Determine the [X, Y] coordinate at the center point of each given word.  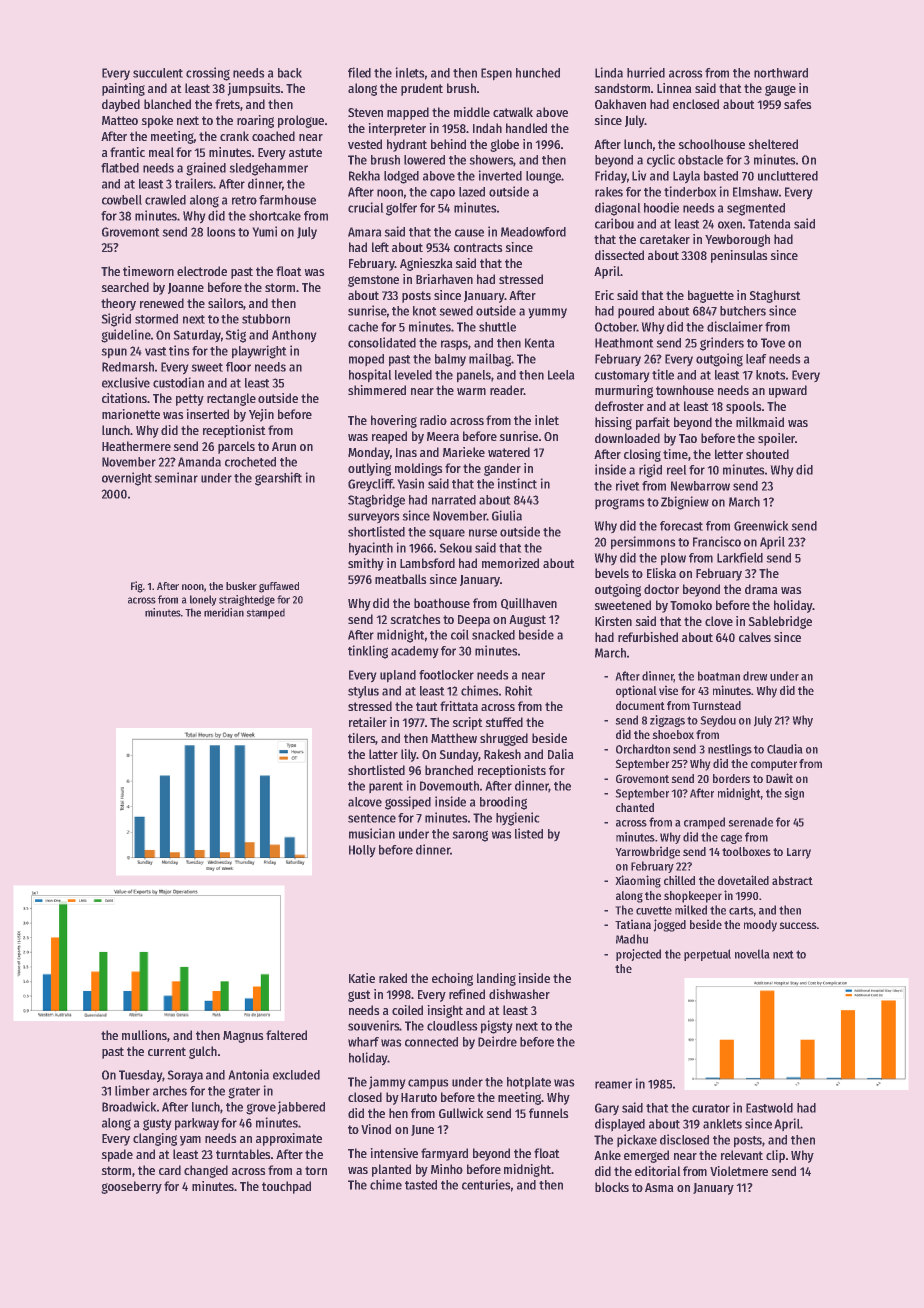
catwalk [513, 112]
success [798, 925]
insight [445, 1011]
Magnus [243, 1037]
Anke [607, 1155]
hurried [646, 72]
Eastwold [769, 1108]
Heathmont [624, 343]
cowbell [122, 200]
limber [132, 1090]
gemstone [373, 281]
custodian [178, 382]
